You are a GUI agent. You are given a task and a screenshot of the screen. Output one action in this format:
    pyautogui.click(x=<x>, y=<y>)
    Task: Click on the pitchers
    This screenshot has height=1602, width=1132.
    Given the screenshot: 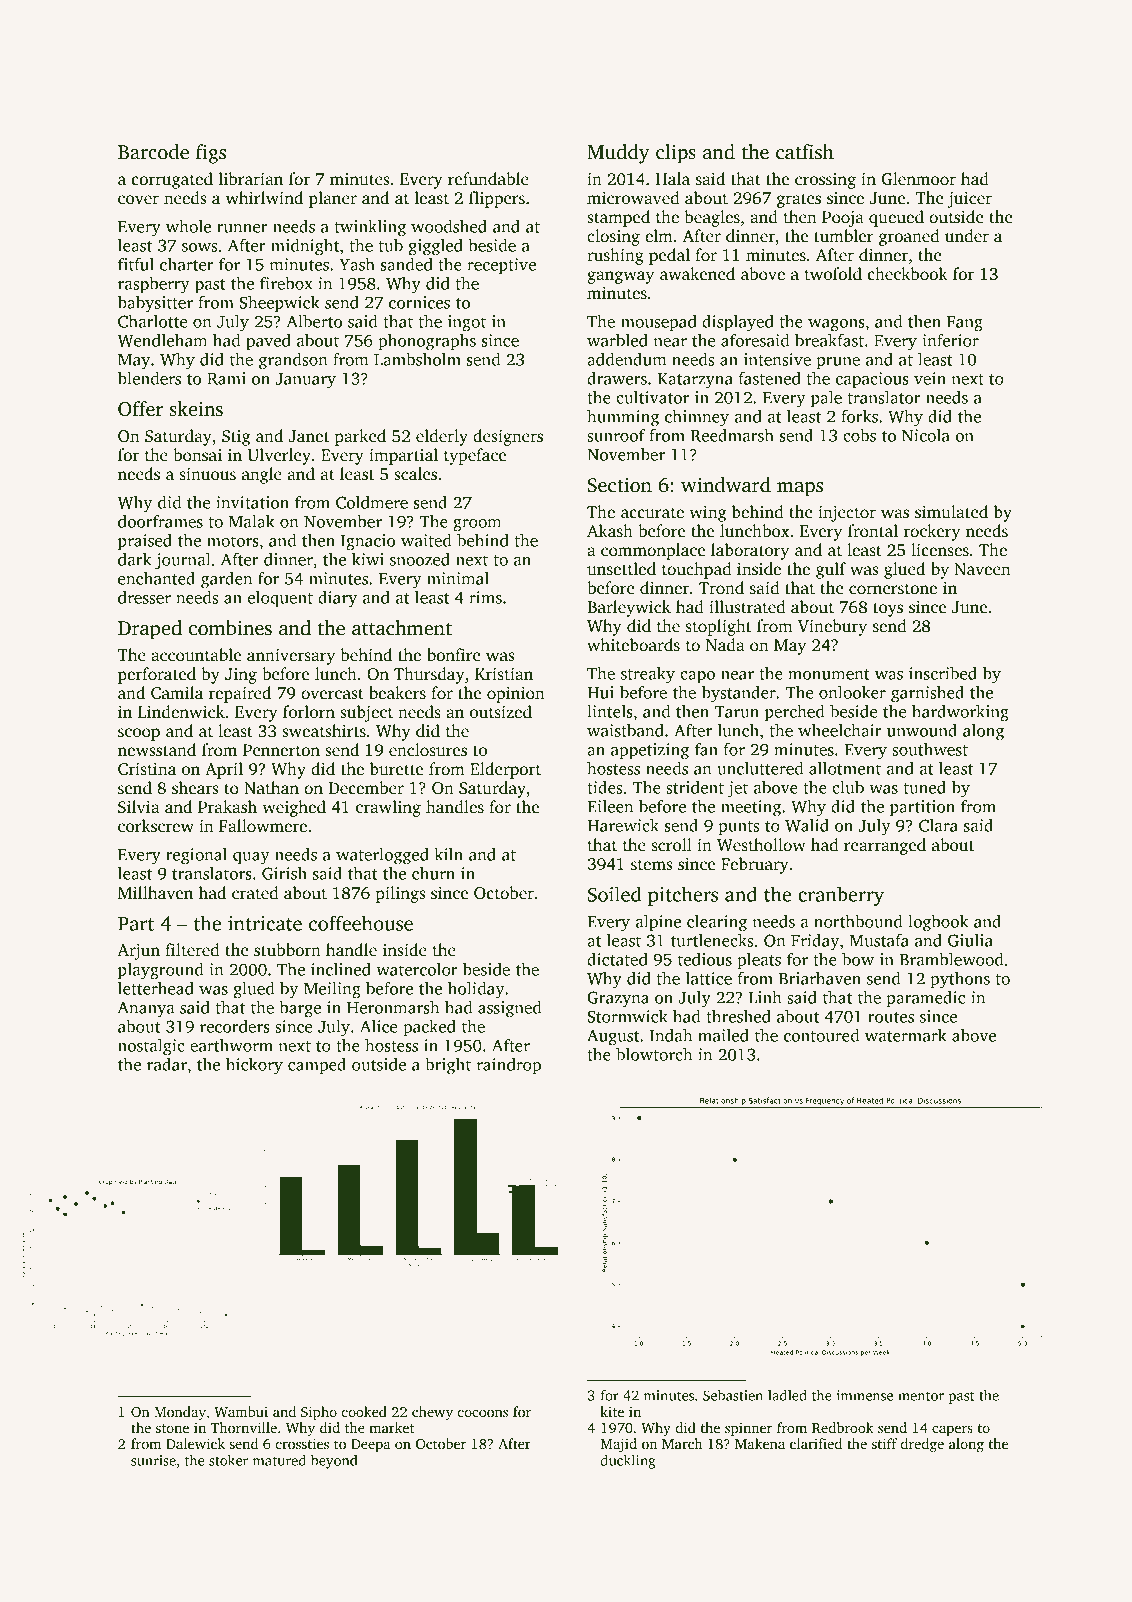 What is the action you would take?
    pyautogui.click(x=683, y=896)
